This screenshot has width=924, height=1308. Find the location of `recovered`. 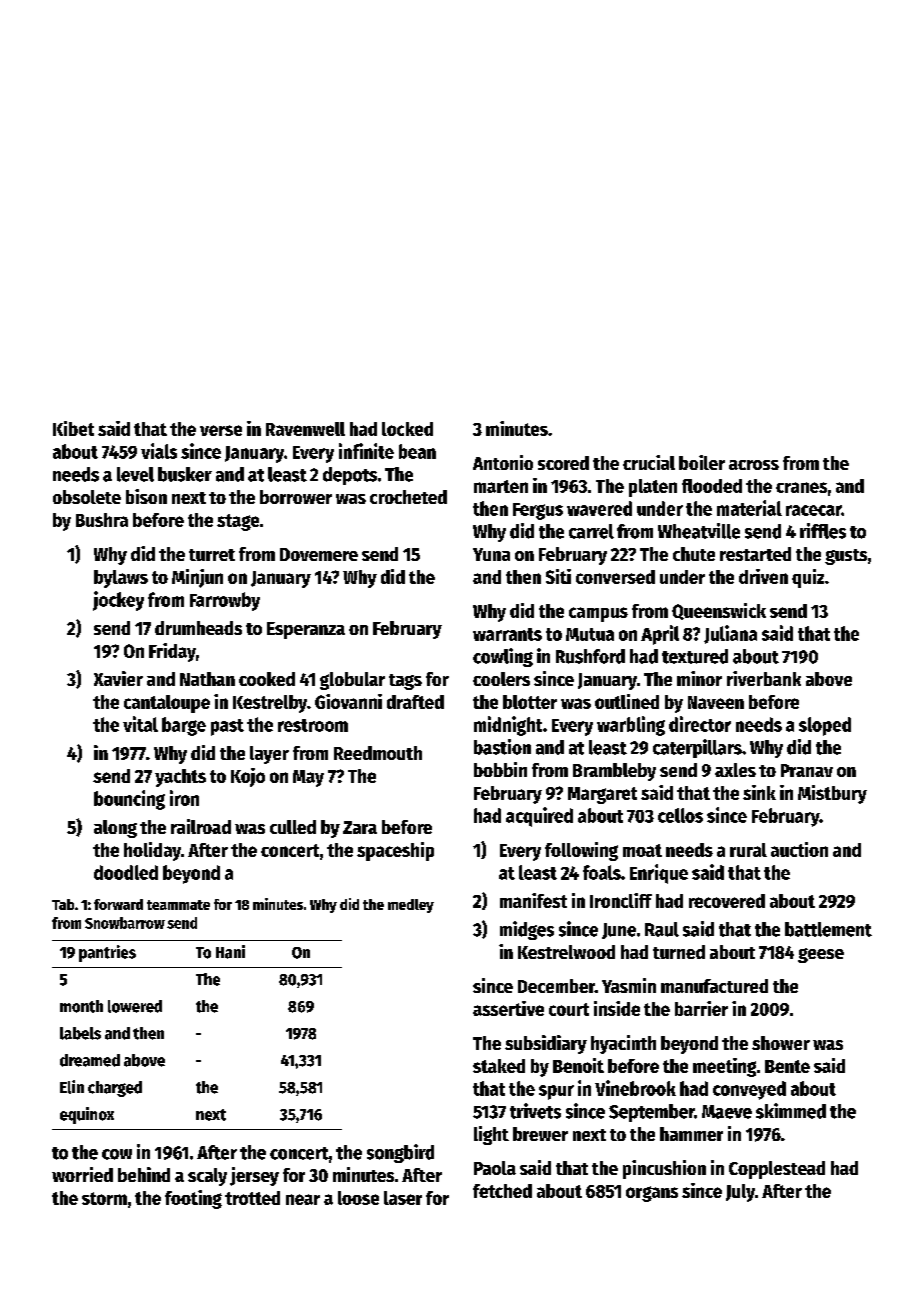

recovered is located at coordinates (727, 901).
